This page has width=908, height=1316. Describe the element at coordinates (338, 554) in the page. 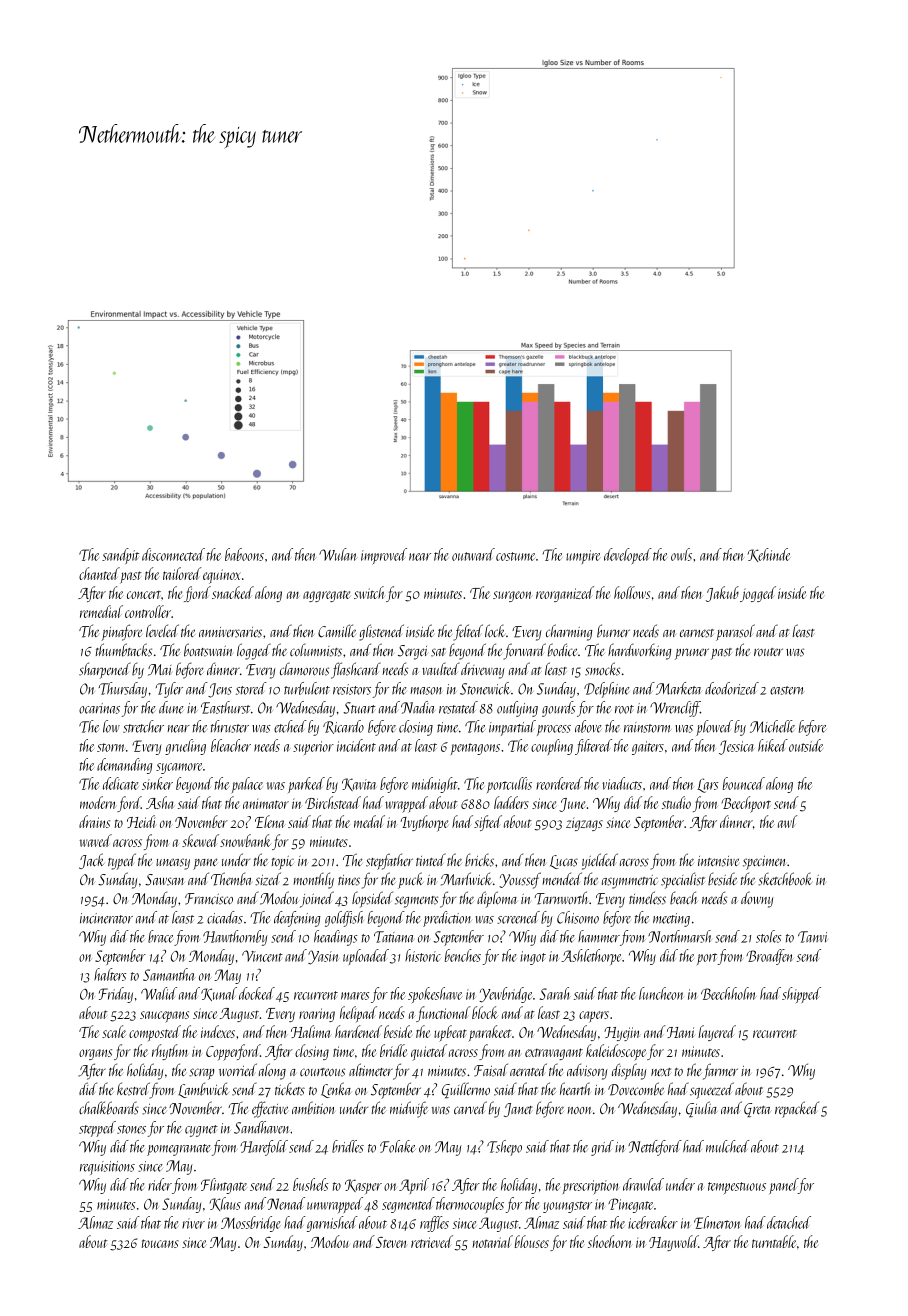

I see `Wulan` at that location.
